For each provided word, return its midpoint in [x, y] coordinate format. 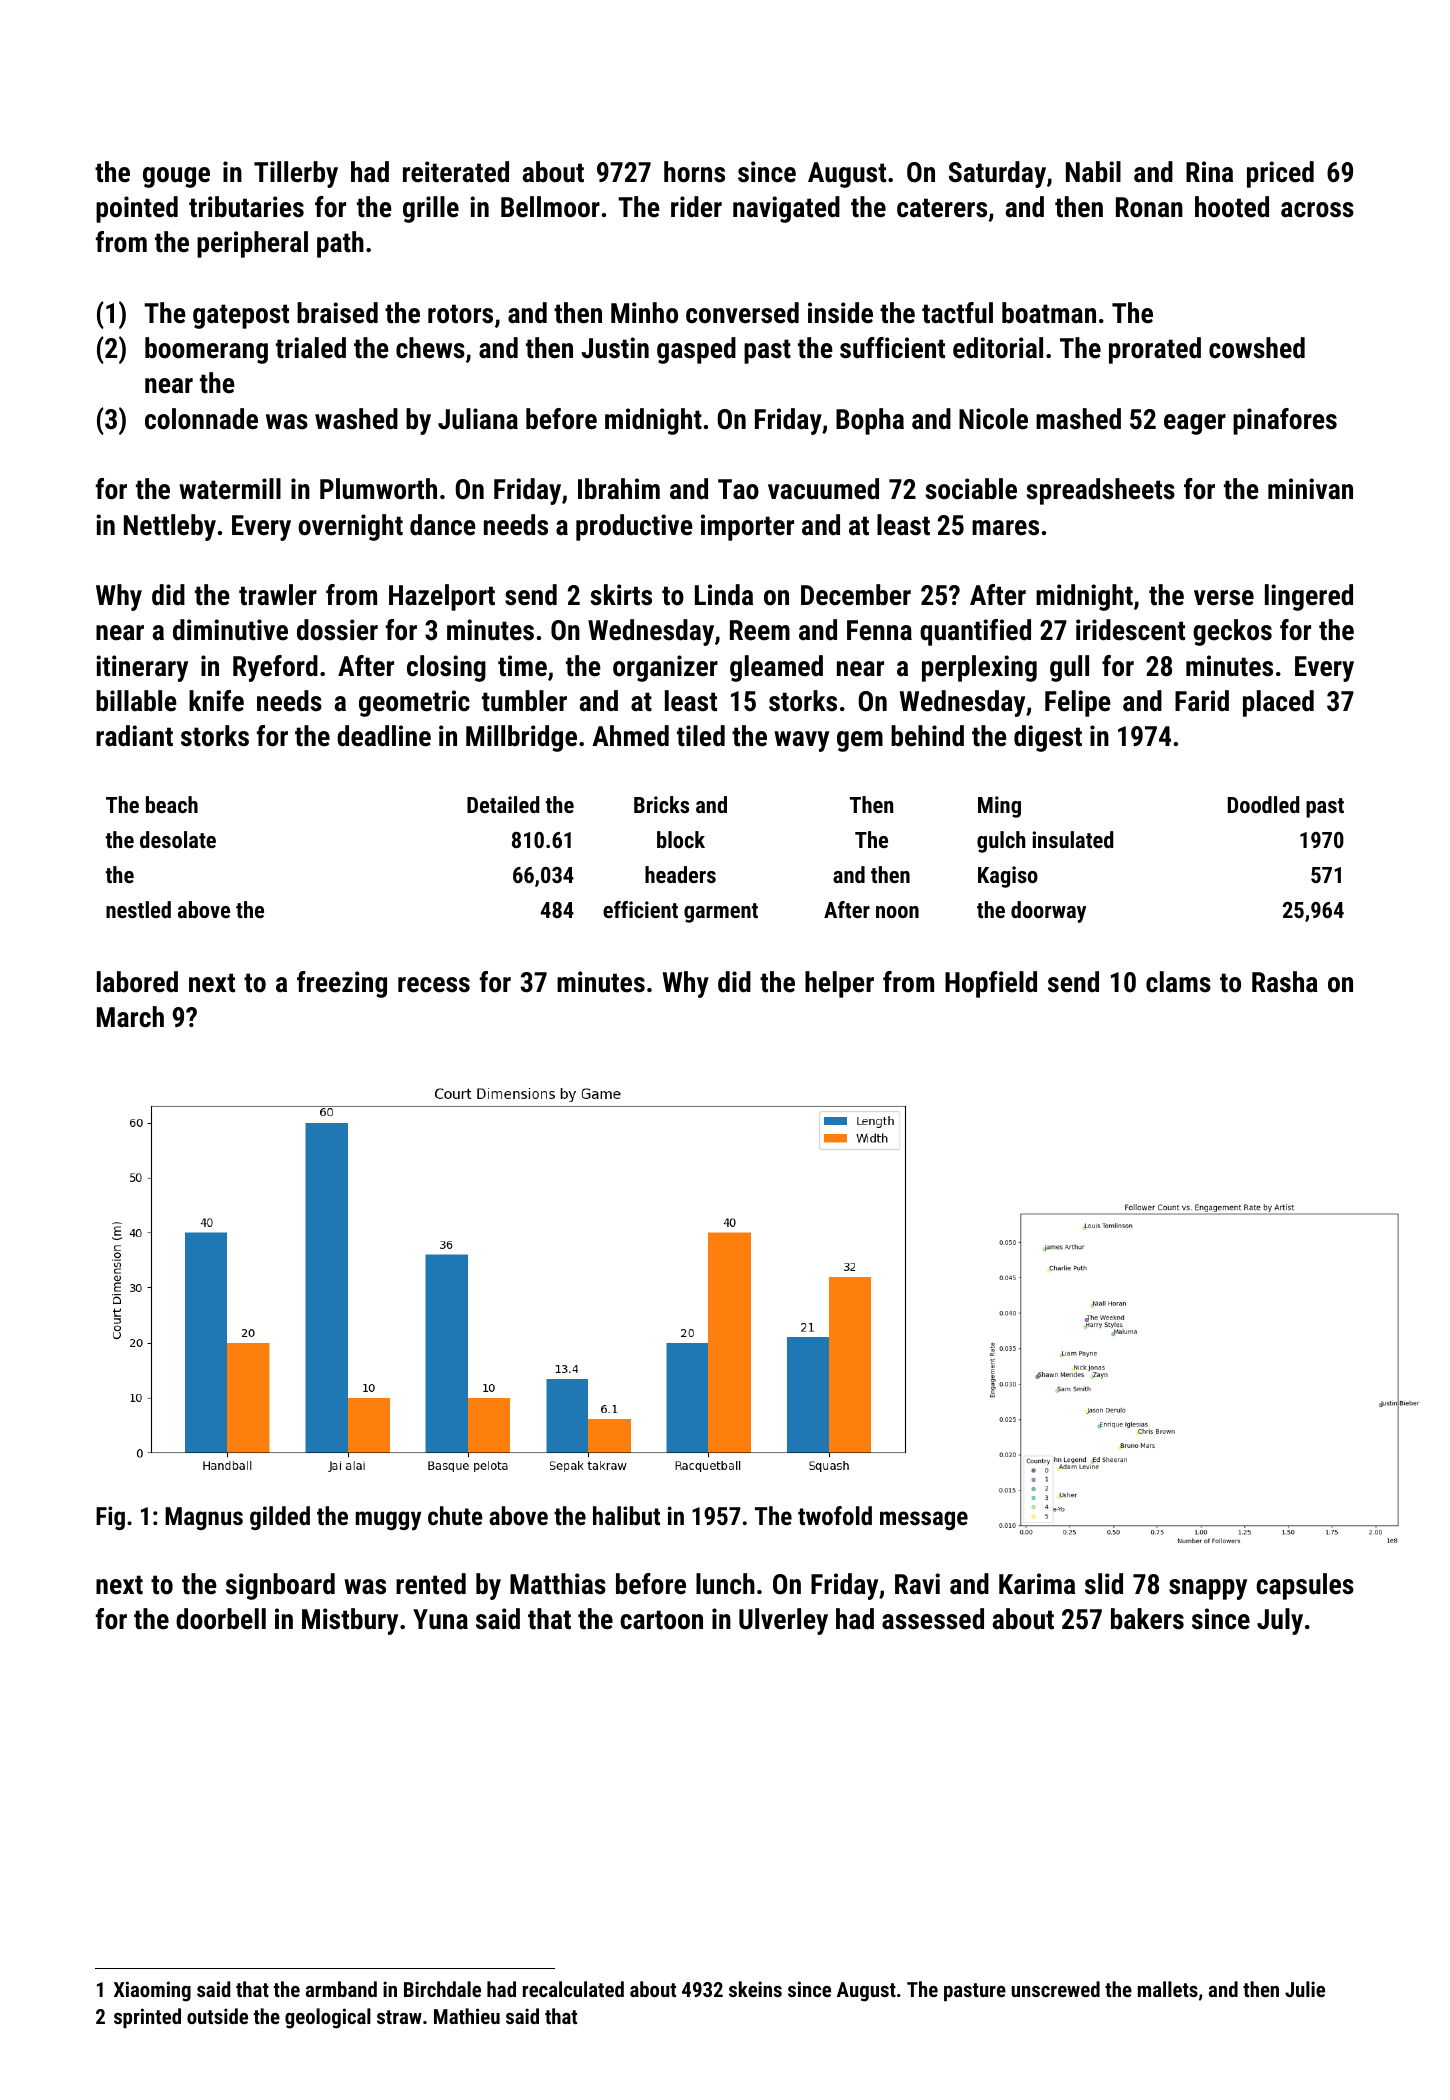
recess [434, 985]
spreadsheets [1100, 491]
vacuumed [823, 489]
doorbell [221, 1619]
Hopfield [991, 984]
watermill [230, 489]
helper [839, 984]
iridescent [1130, 630]
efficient [640, 909]
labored [137, 982]
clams [1178, 982]
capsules [1305, 1586]
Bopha [870, 421]
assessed [933, 1619]
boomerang [206, 350]
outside [217, 2016]
